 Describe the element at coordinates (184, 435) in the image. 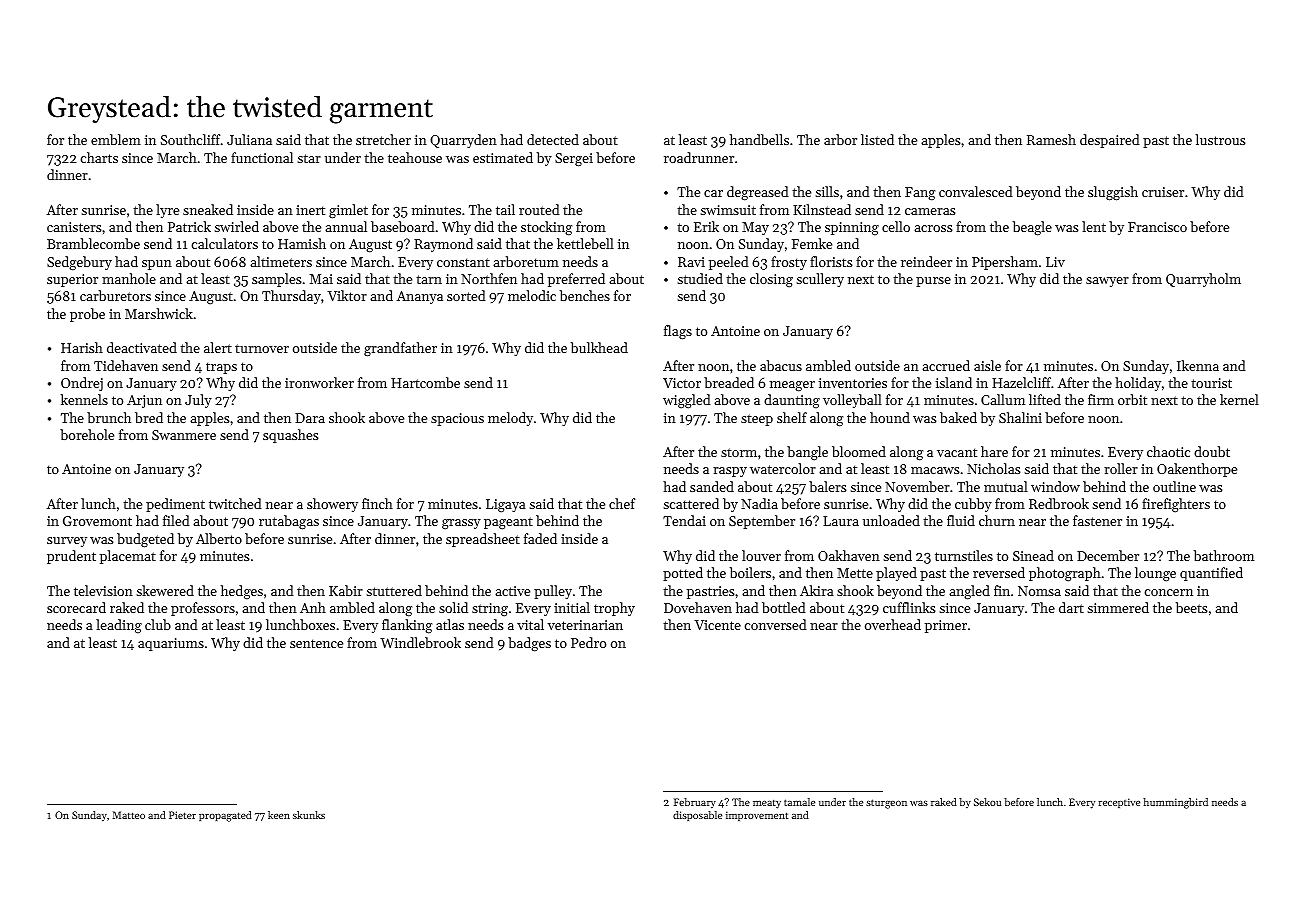

I see `Swanmere` at that location.
